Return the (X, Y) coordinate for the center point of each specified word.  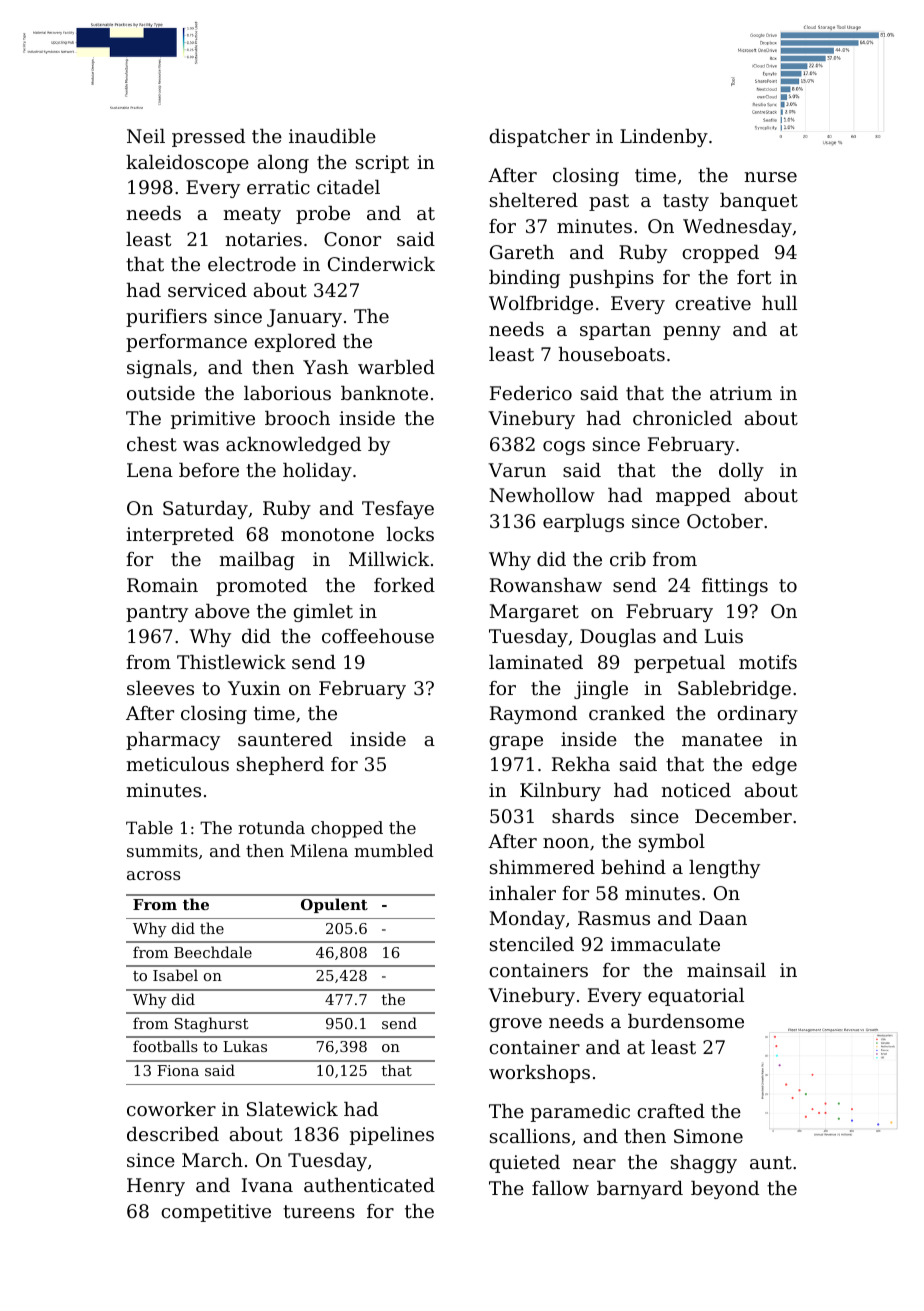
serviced (207, 290)
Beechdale (213, 952)
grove (515, 1025)
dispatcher (539, 138)
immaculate (665, 944)
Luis (724, 636)
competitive (216, 1213)
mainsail (726, 970)
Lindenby (664, 138)
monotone (327, 534)
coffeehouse (378, 636)
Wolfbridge (541, 305)
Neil (146, 136)
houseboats (612, 354)
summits (162, 851)
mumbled (394, 850)
